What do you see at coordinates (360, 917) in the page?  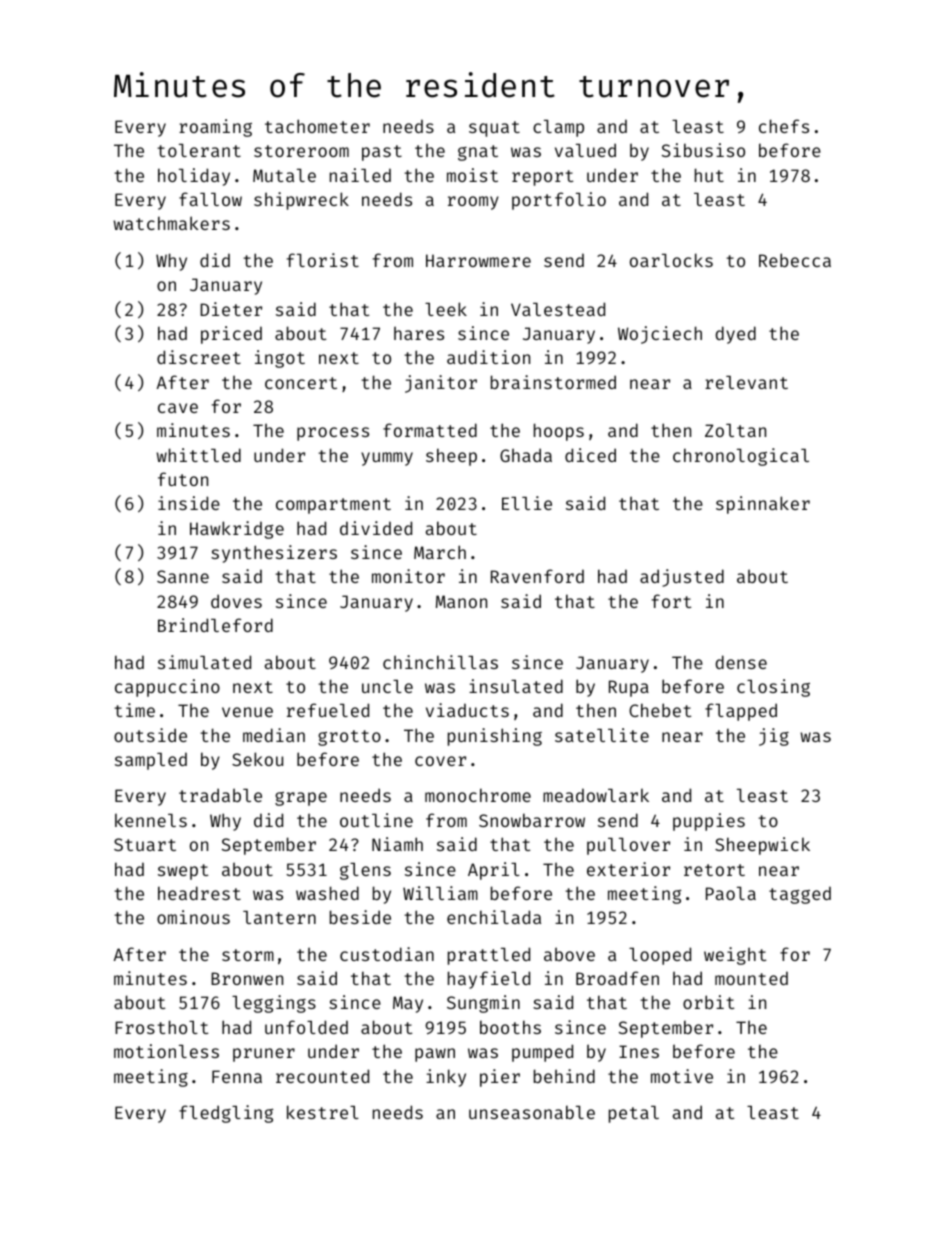 I see `beside` at bounding box center [360, 917].
